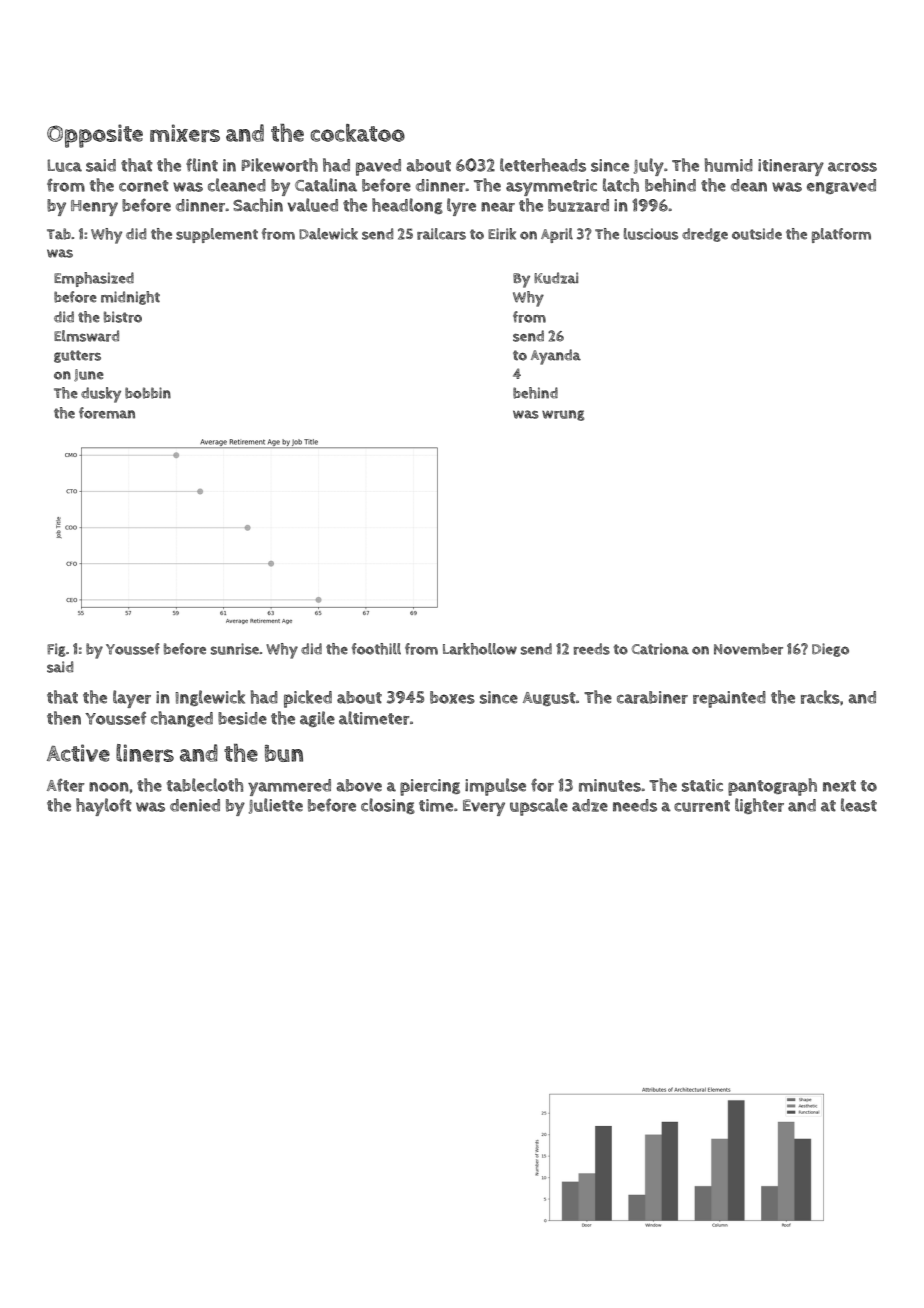 The width and height of the document is (924, 1308). Describe the element at coordinates (652, 697) in the document. I see `carabiner` at that location.
